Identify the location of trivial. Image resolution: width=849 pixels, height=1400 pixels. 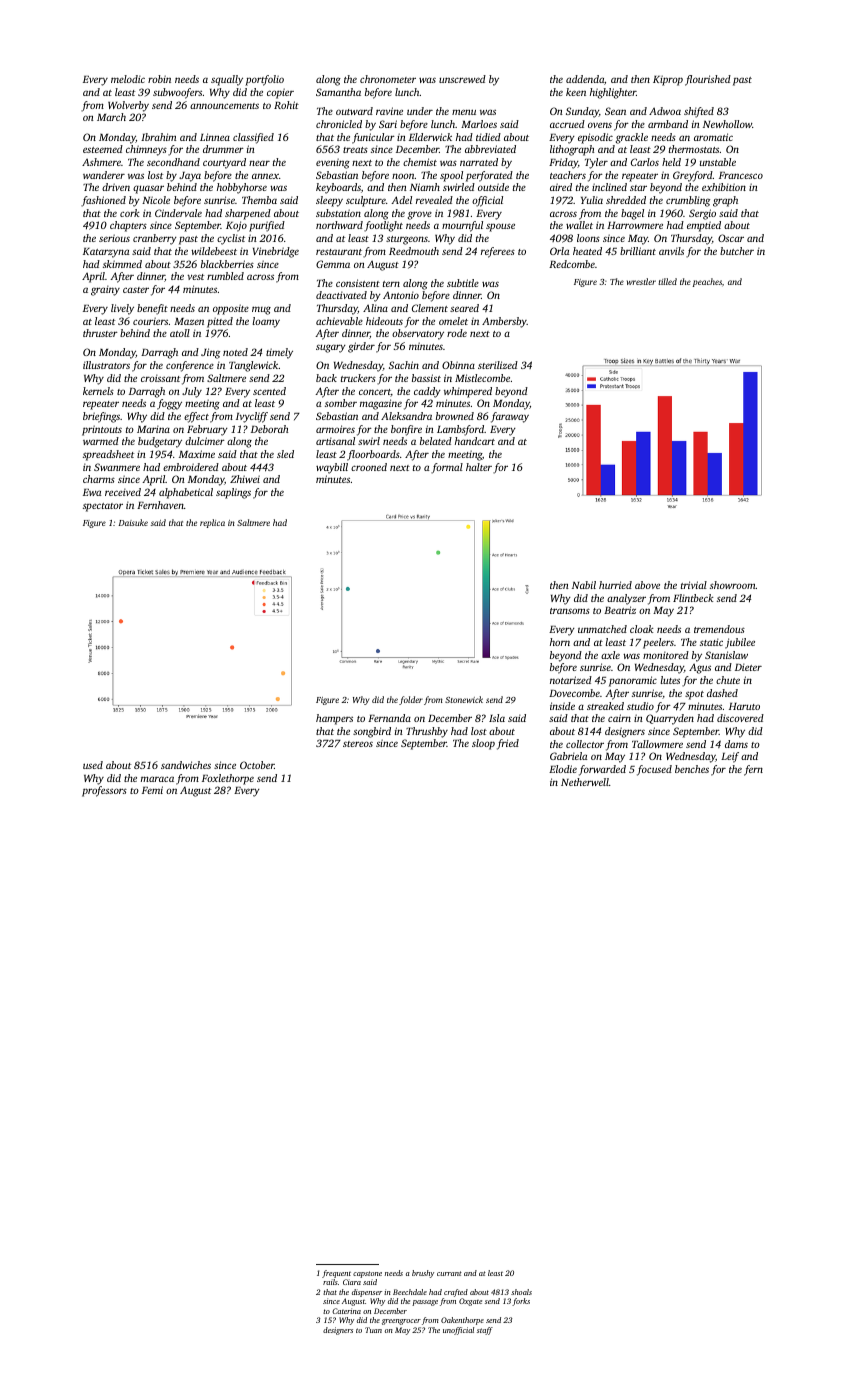
(694, 585).
